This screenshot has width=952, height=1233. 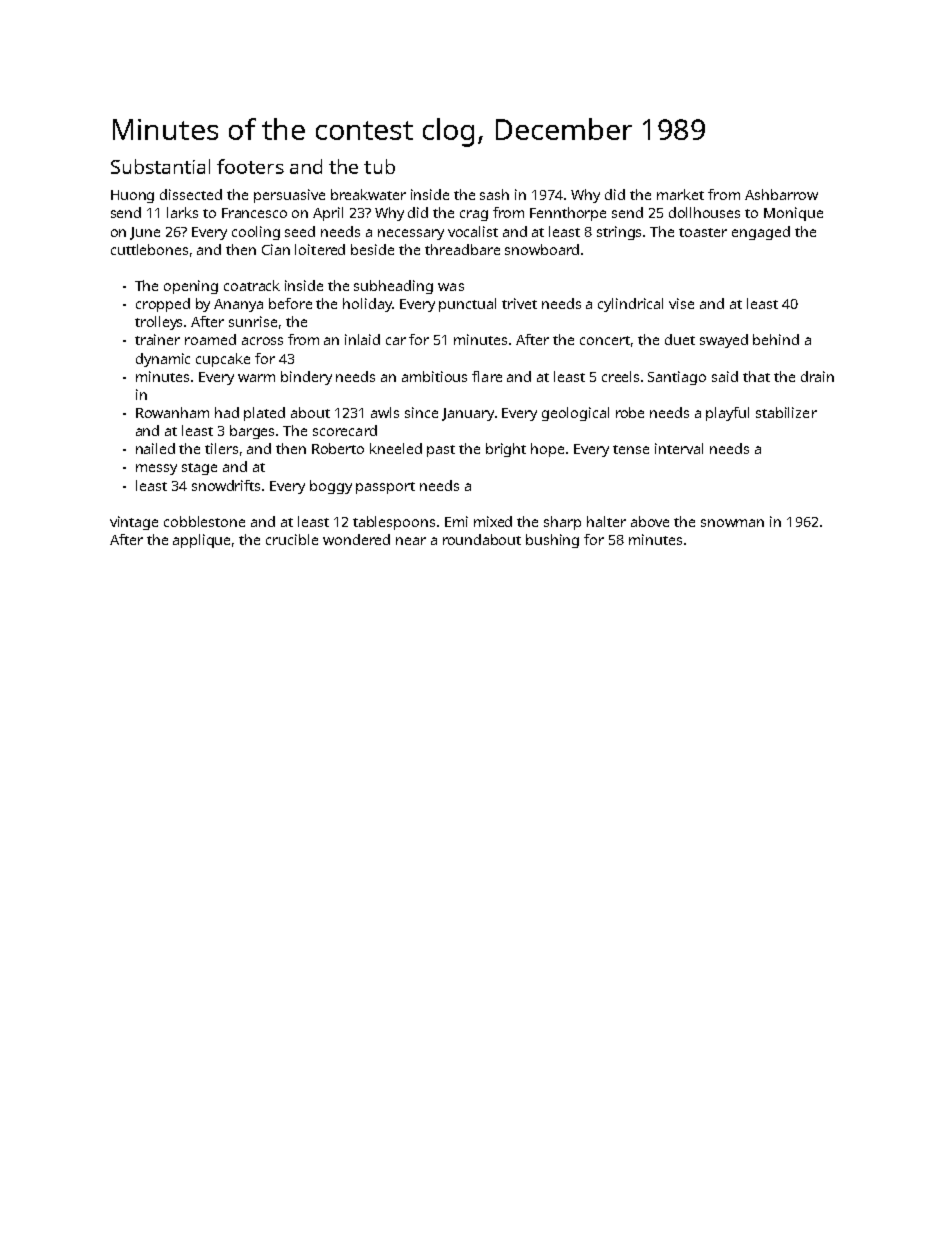 What do you see at coordinates (680, 194) in the screenshot?
I see `market` at bounding box center [680, 194].
